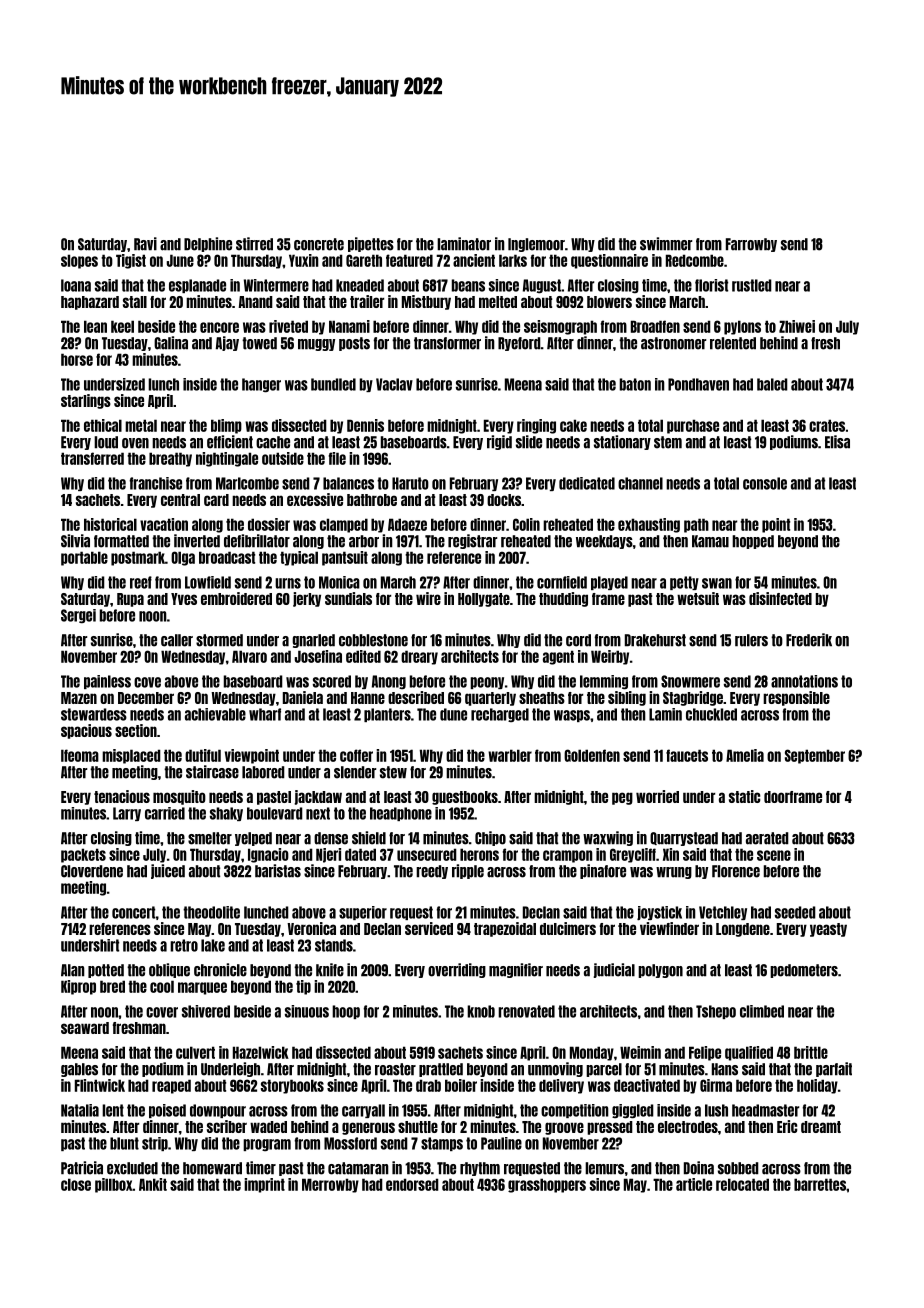 The height and width of the document is (1308, 924). Describe the element at coordinates (461, 1085) in the document. I see `boiler` at that location.
